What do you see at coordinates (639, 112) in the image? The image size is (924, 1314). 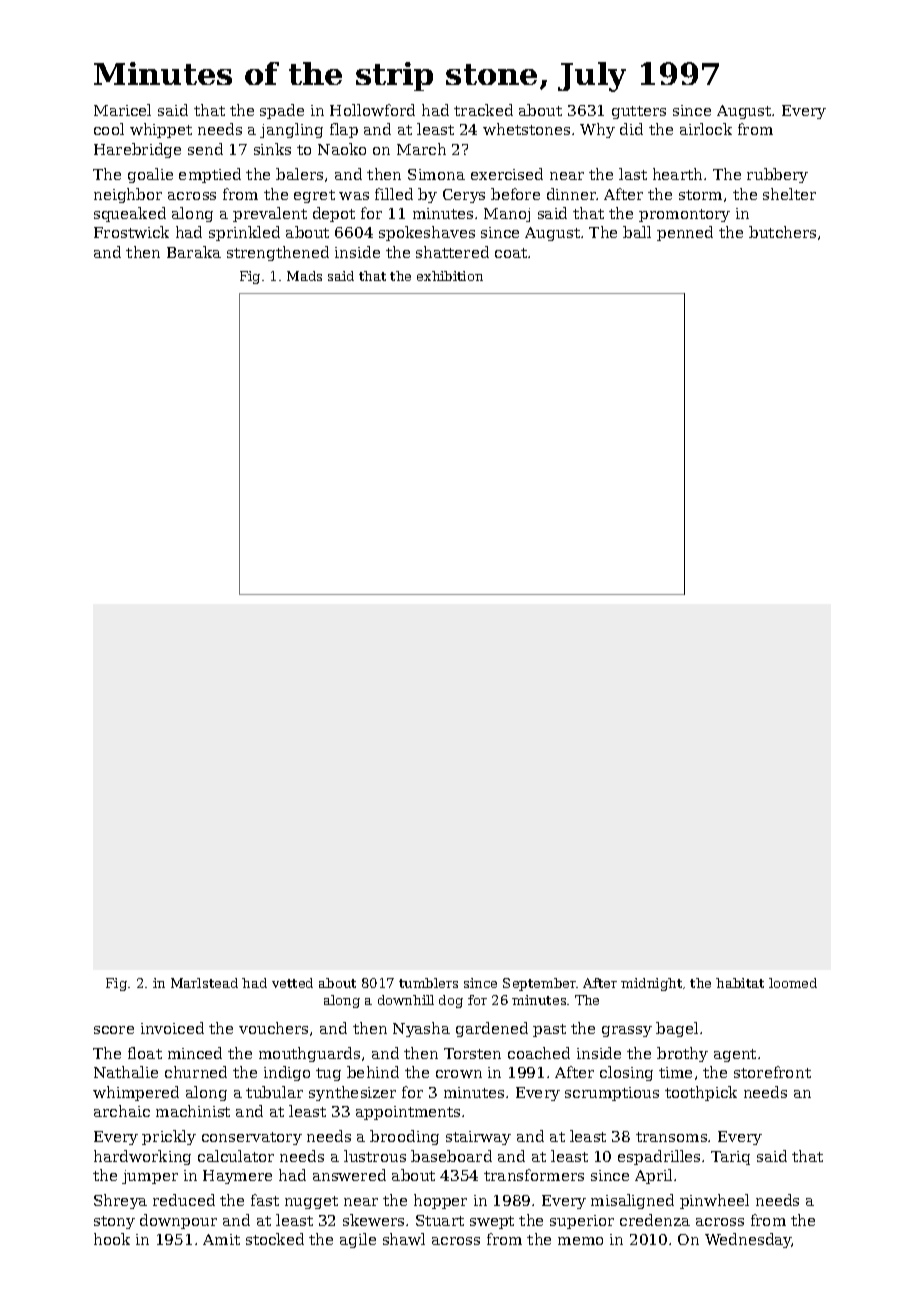 I see `gutters` at bounding box center [639, 112].
